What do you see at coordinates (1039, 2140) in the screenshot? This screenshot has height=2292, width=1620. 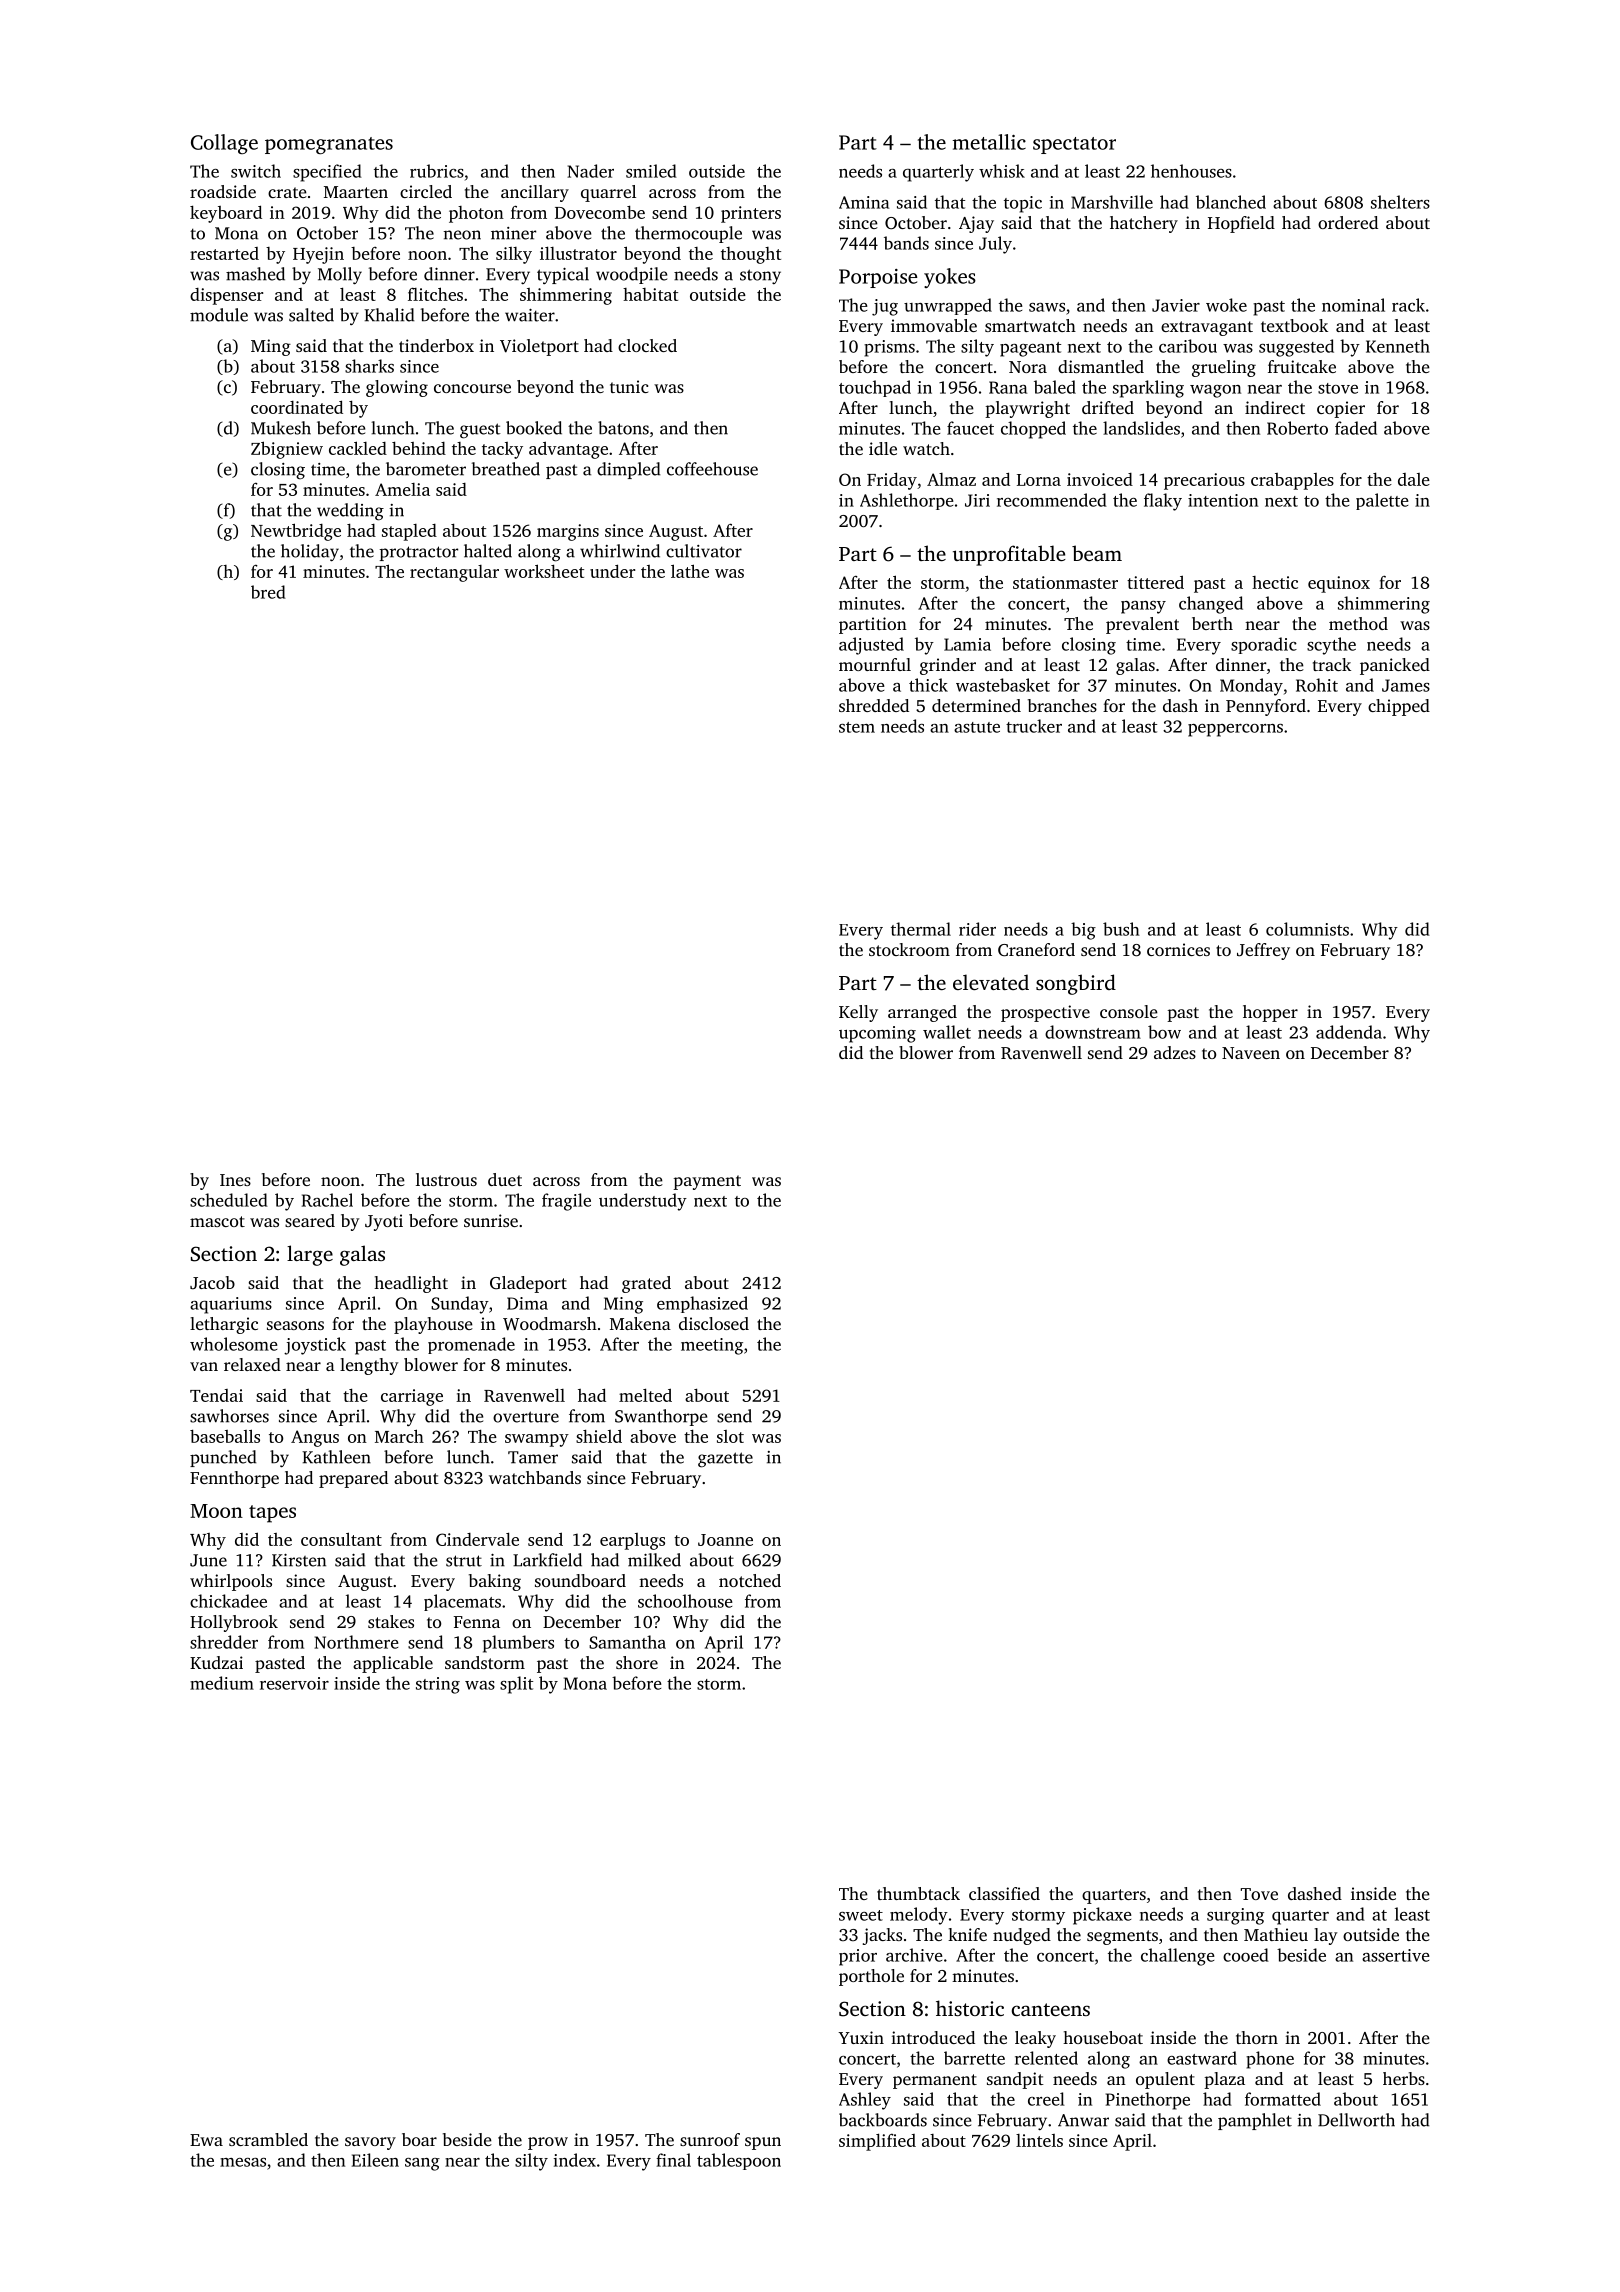 I see `lintels` at bounding box center [1039, 2140].
